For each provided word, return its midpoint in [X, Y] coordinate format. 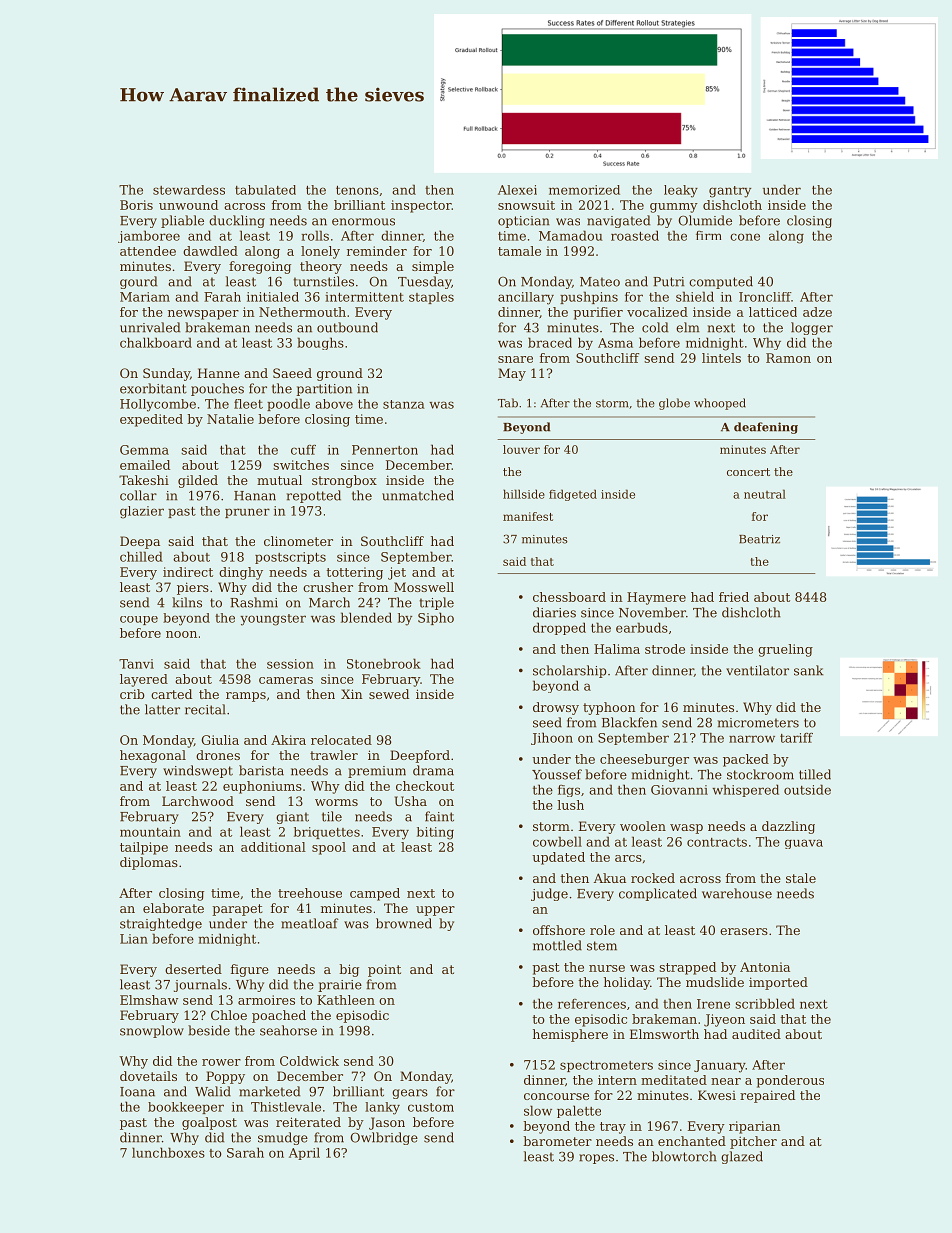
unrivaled [150, 327]
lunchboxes [168, 1152]
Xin [352, 694]
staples [431, 298]
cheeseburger [644, 760]
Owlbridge [384, 1138]
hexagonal [153, 756]
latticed [773, 312]
